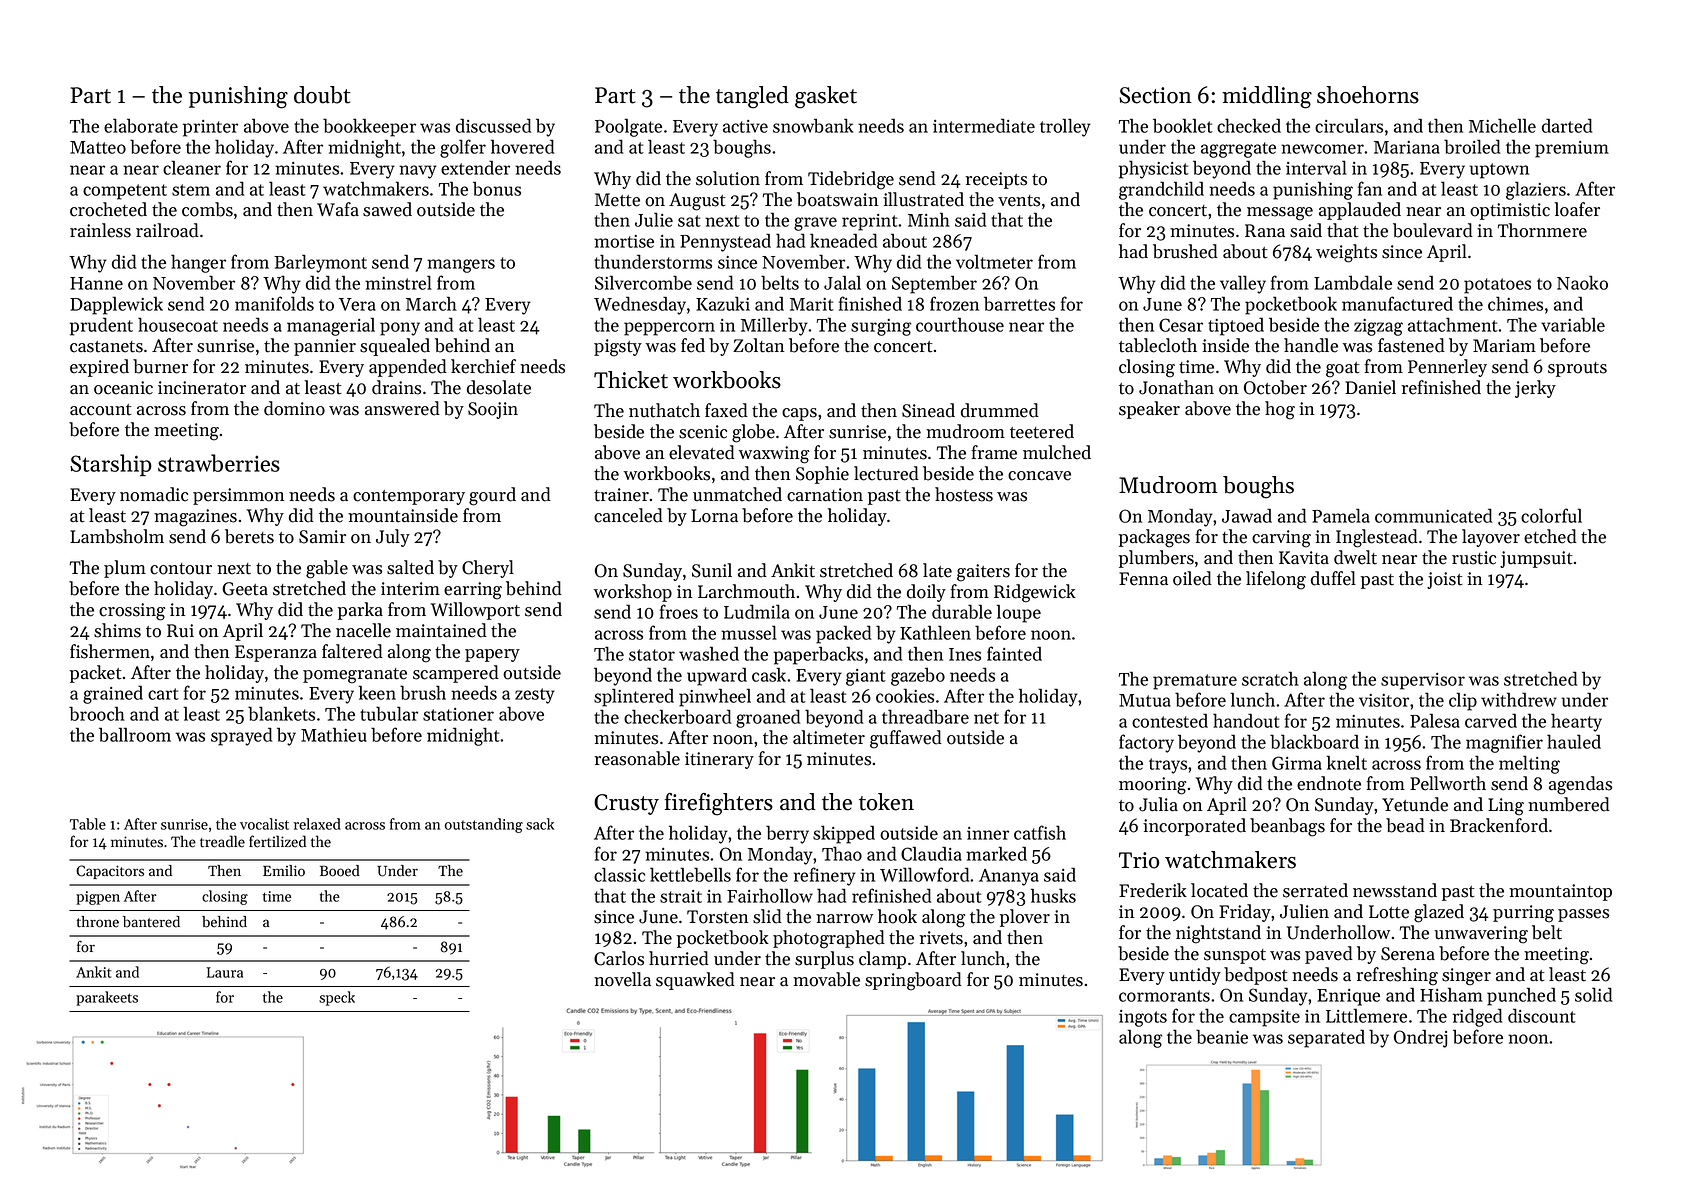  Describe the element at coordinates (1368, 95) in the screenshot. I see `shoehorns` at that location.
